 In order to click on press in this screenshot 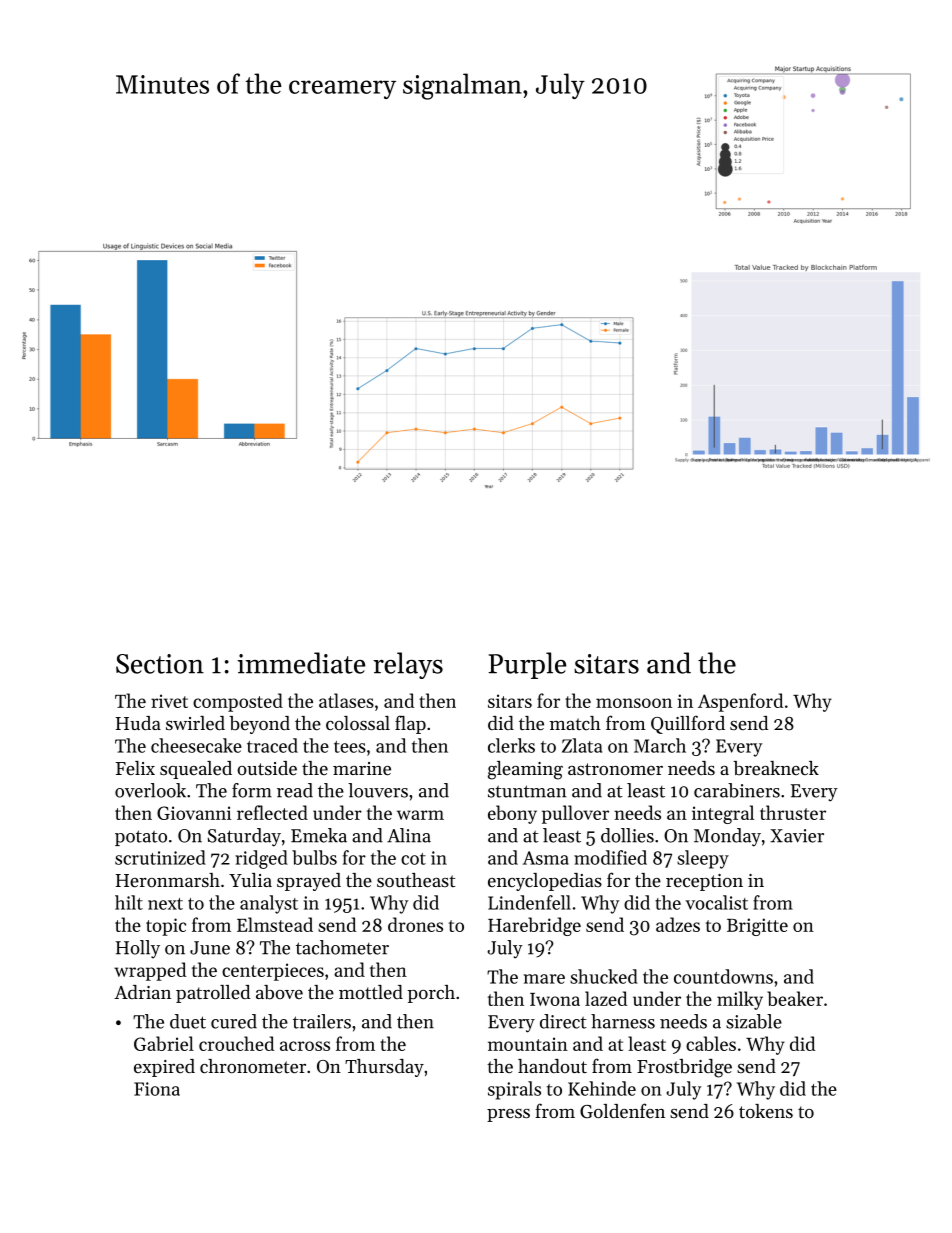, I will do `click(508, 1115)`.
